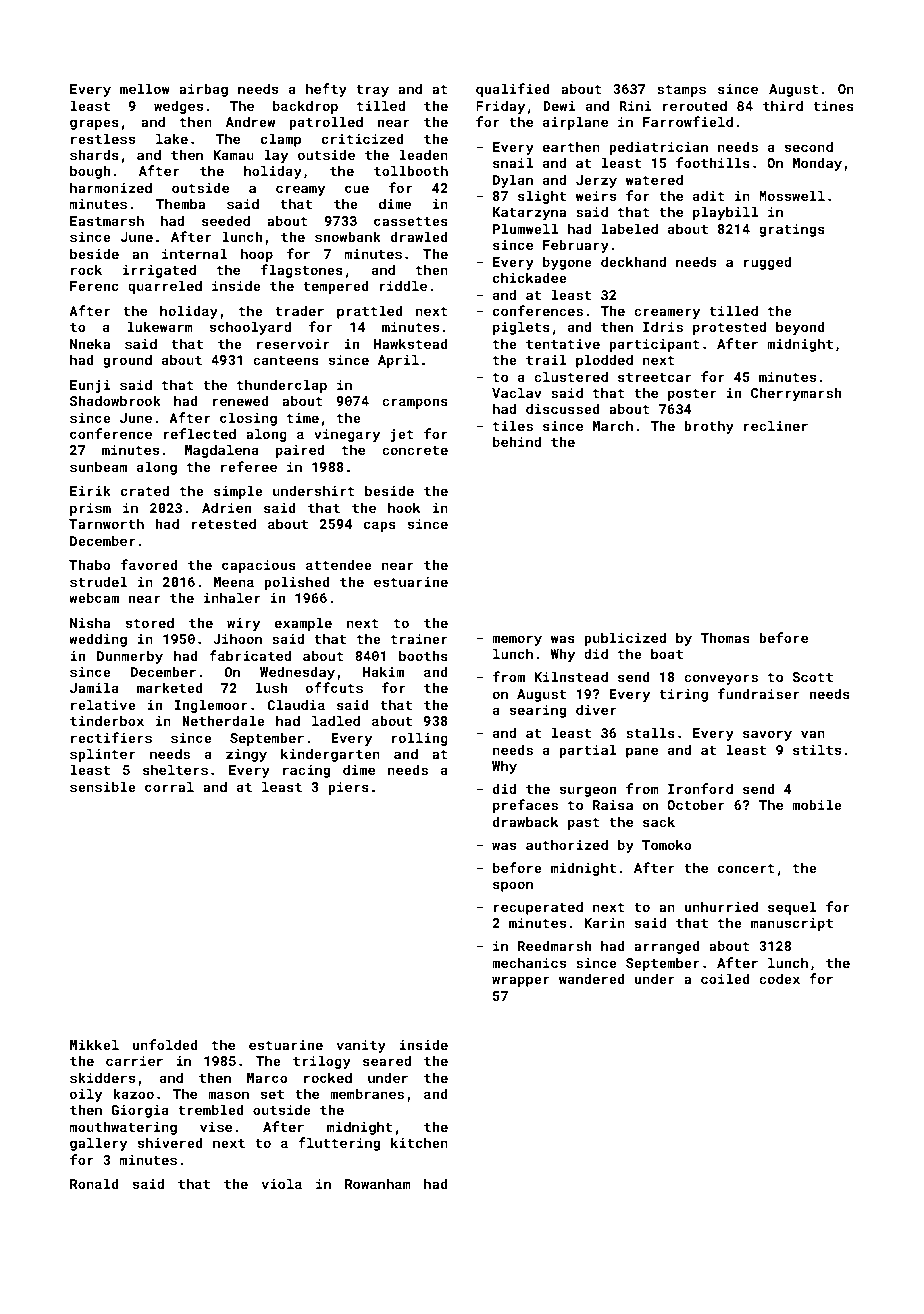 This page has height=1314, width=924. I want to click on racing, so click(306, 771).
